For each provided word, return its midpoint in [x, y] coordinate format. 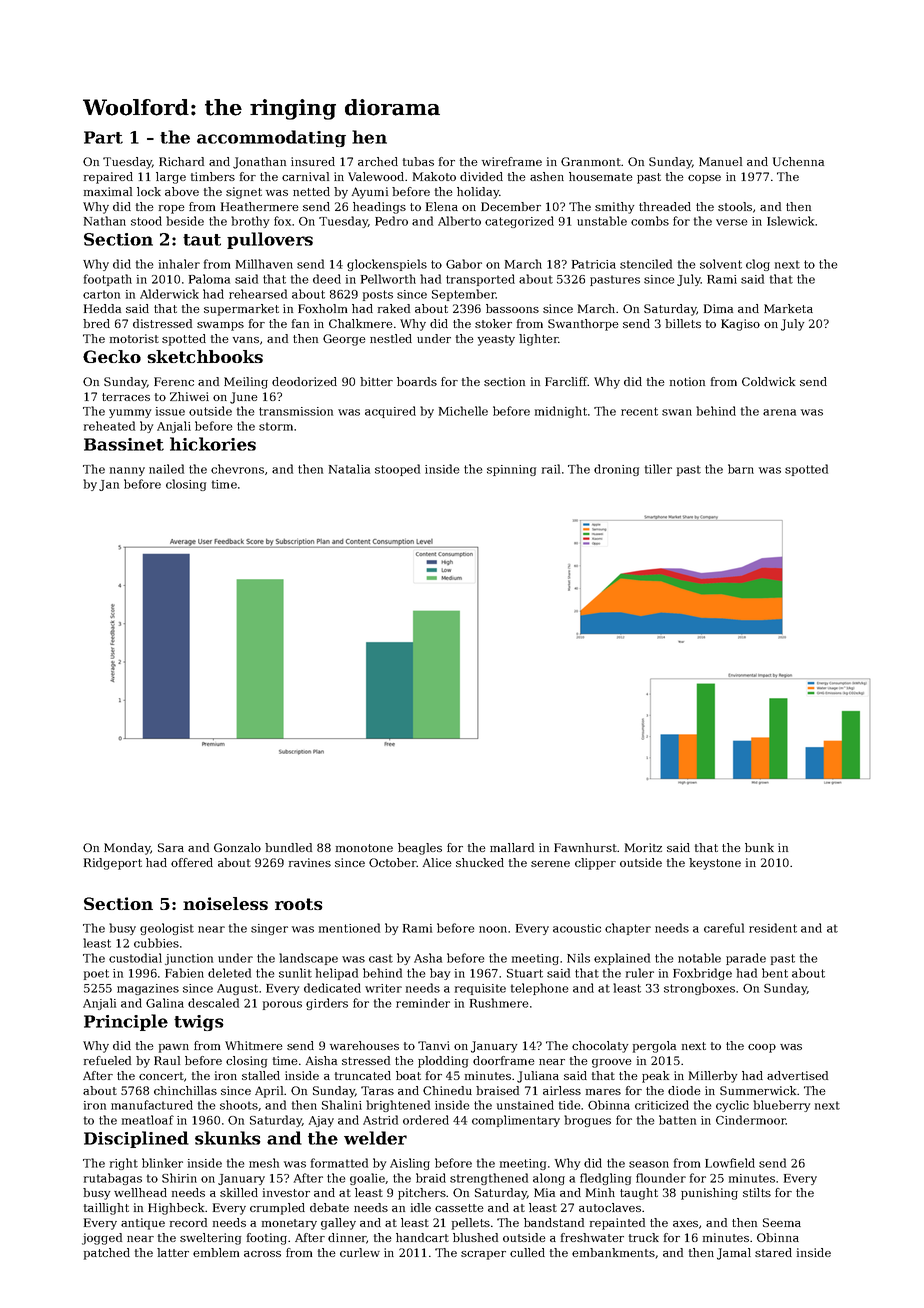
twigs [199, 1023]
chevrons [237, 469]
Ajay [321, 1121]
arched [378, 161]
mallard [512, 847]
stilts [757, 1192]
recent [639, 411]
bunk [759, 847]
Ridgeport [113, 864]
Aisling [410, 1164]
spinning [511, 470]
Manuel [720, 161]
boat [408, 1075]
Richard [181, 161]
